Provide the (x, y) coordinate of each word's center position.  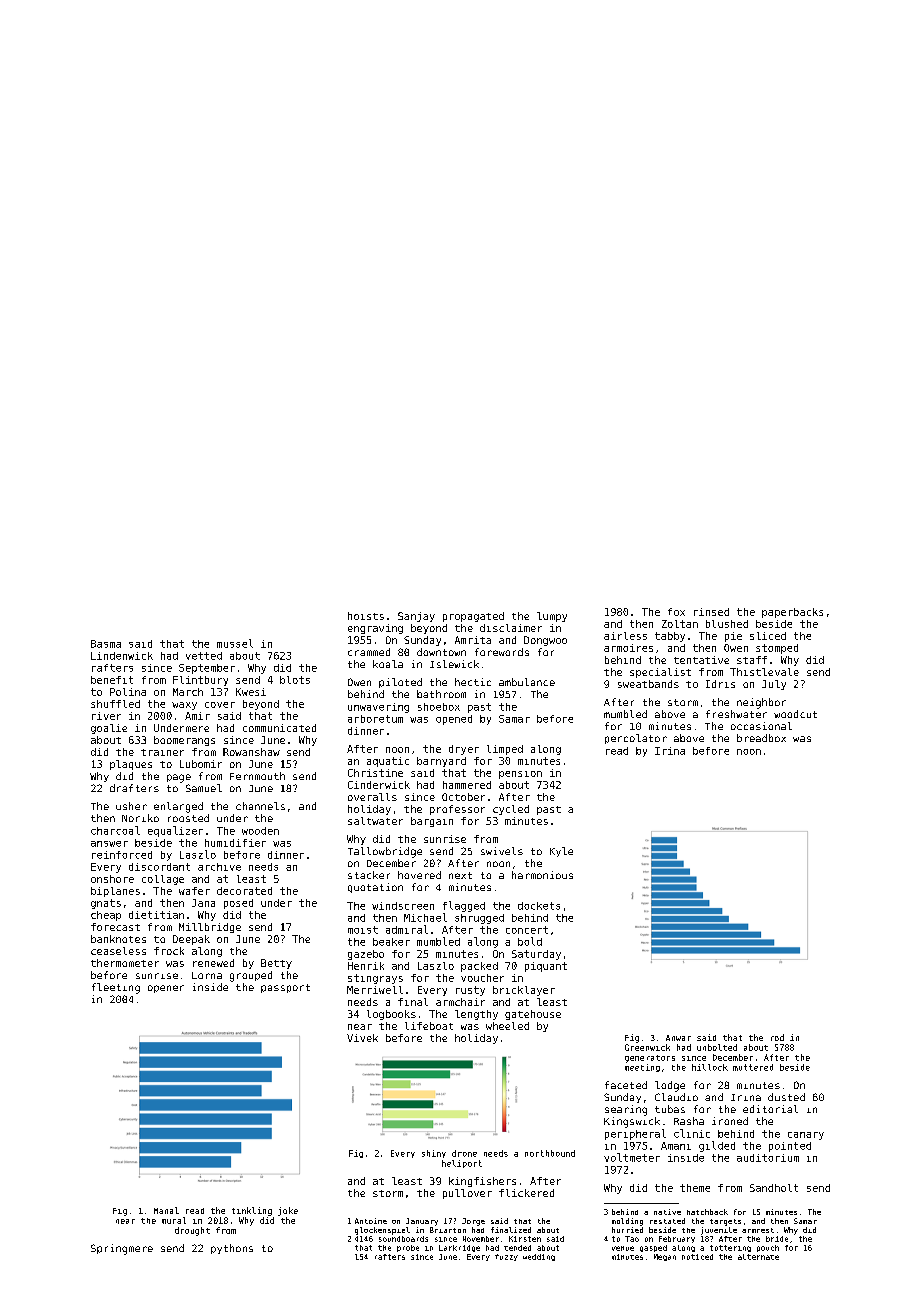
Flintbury (200, 681)
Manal (166, 1210)
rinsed (711, 612)
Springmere (122, 1249)
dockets (539, 906)
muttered (753, 1067)
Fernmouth (257, 776)
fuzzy (506, 1257)
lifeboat (429, 1026)
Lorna (207, 975)
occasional (761, 726)
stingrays (375, 979)
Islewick (454, 664)
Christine (375, 773)
